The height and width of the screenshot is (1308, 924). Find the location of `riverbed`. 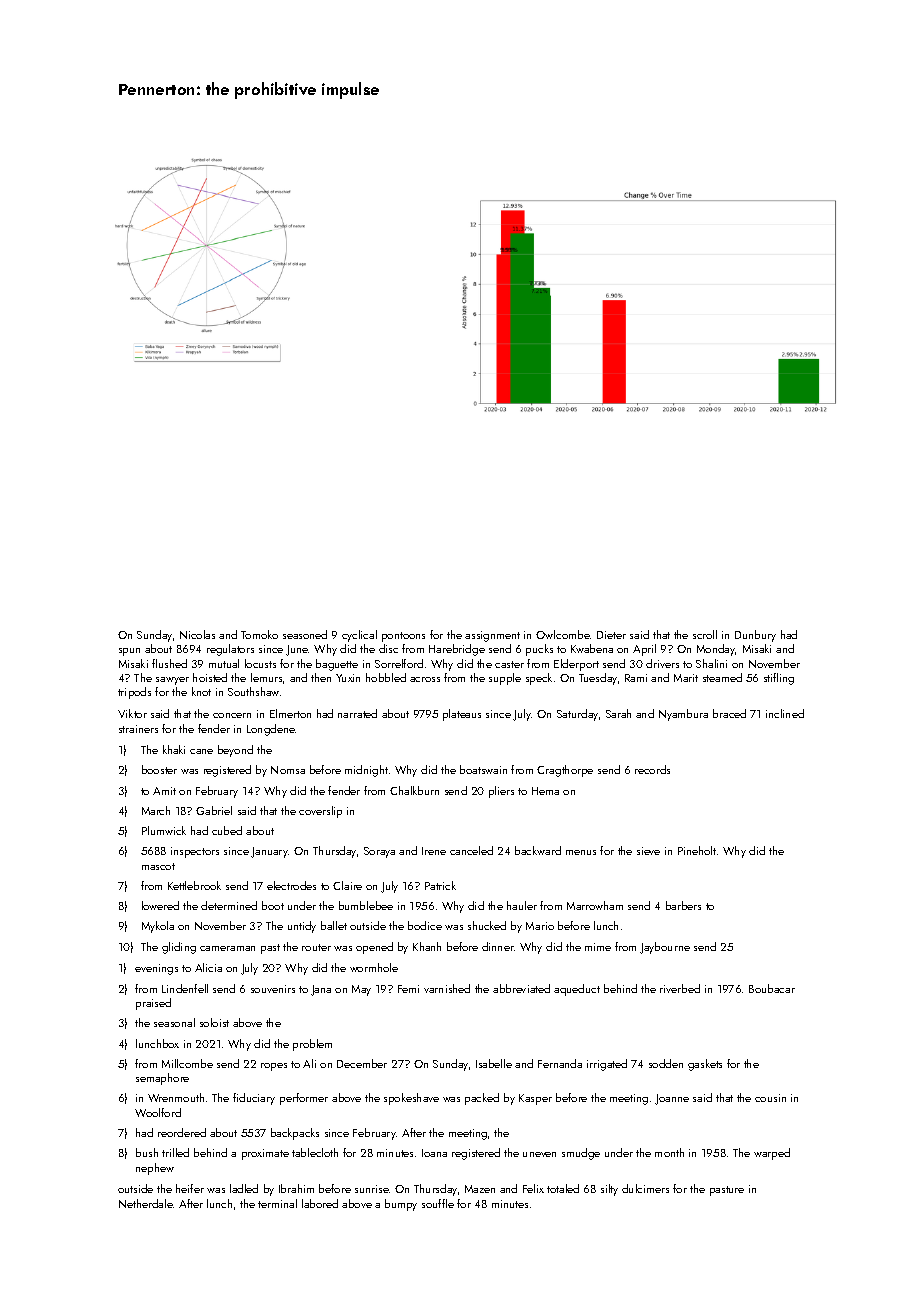

riverbed is located at coordinates (680, 988).
